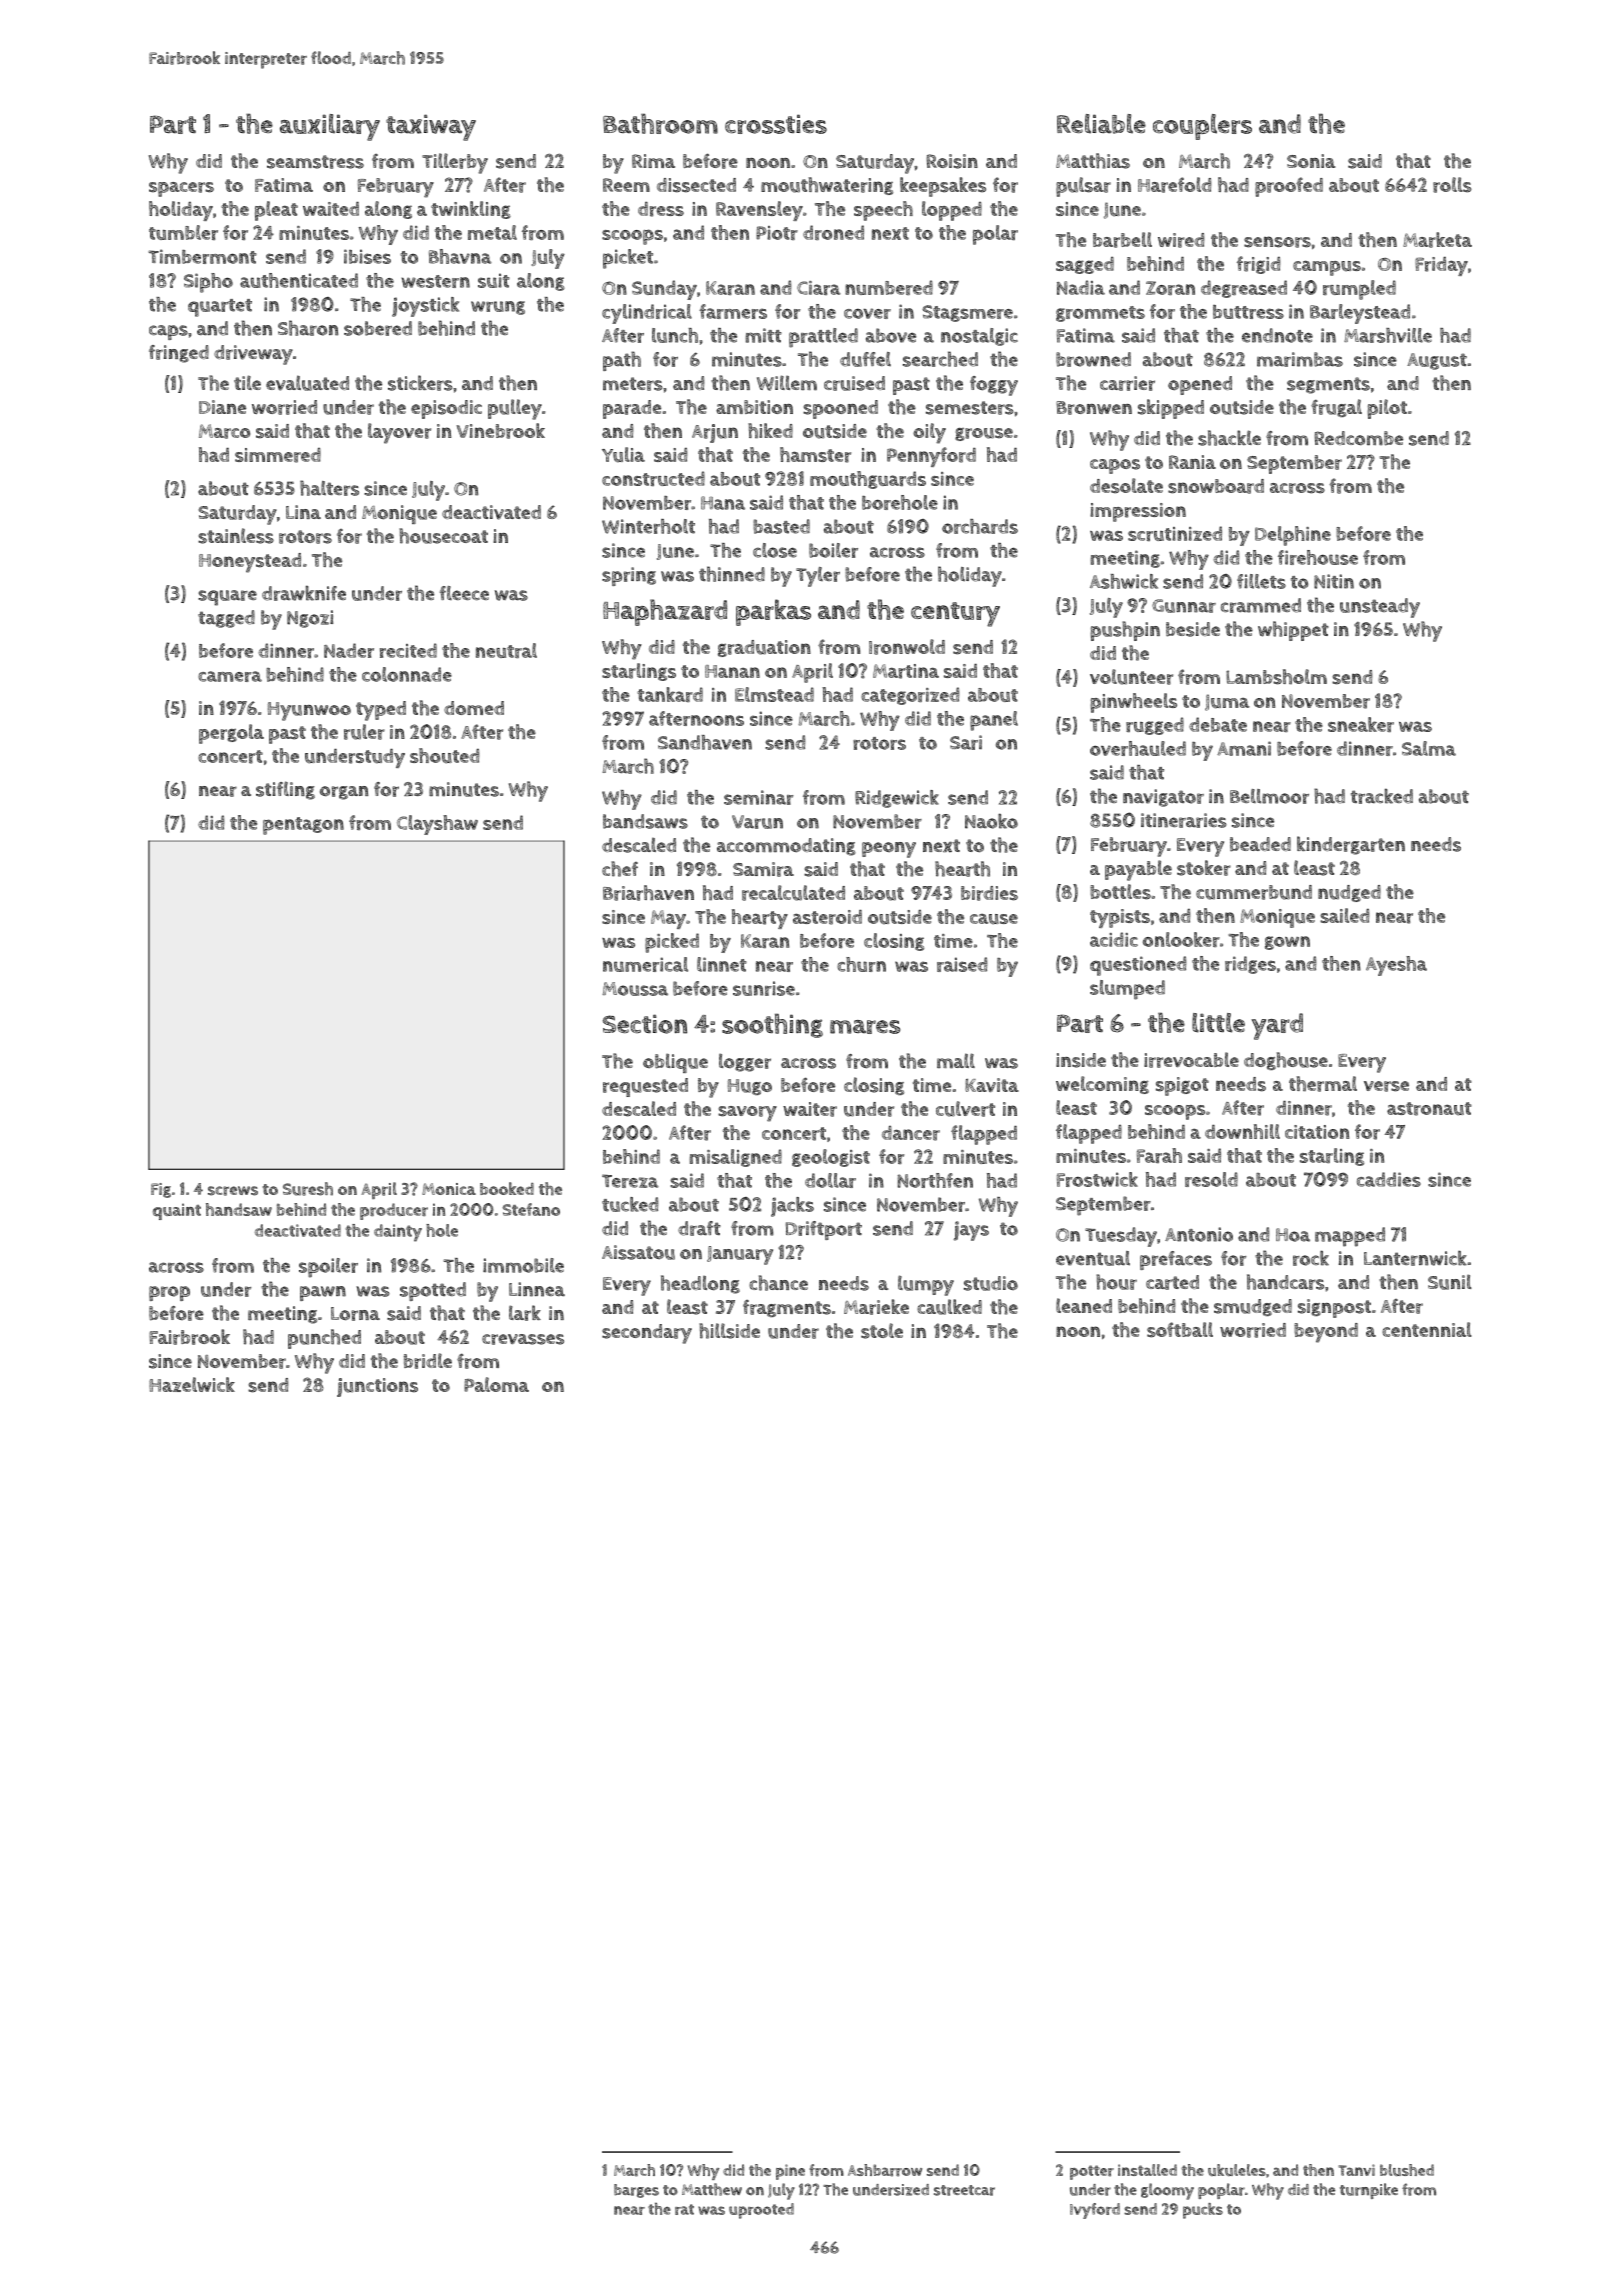 This screenshot has height=2292, width=1620. Describe the element at coordinates (1311, 161) in the screenshot. I see `Sonia` at that location.
